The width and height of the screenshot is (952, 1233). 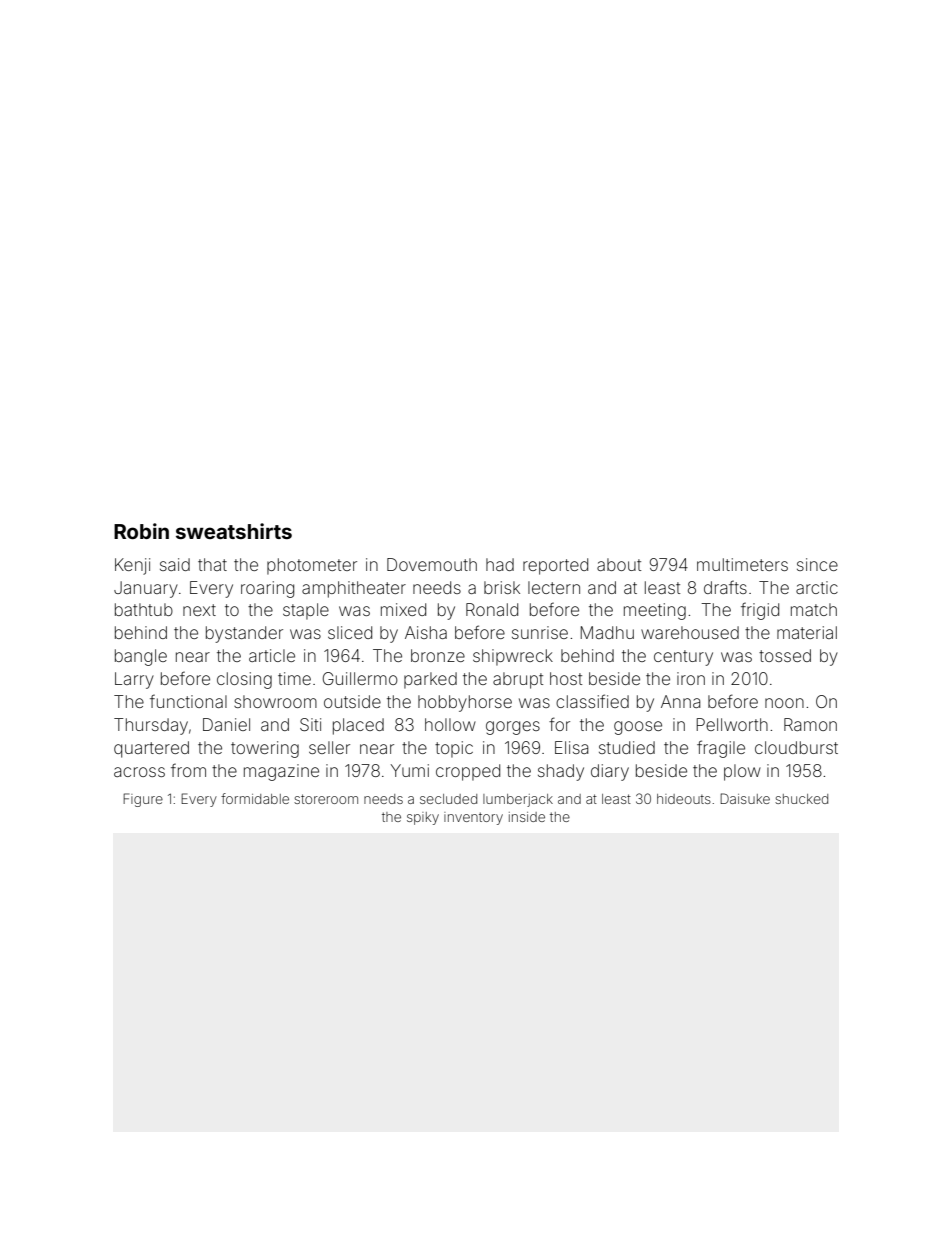 I want to click on functional, so click(x=188, y=701).
